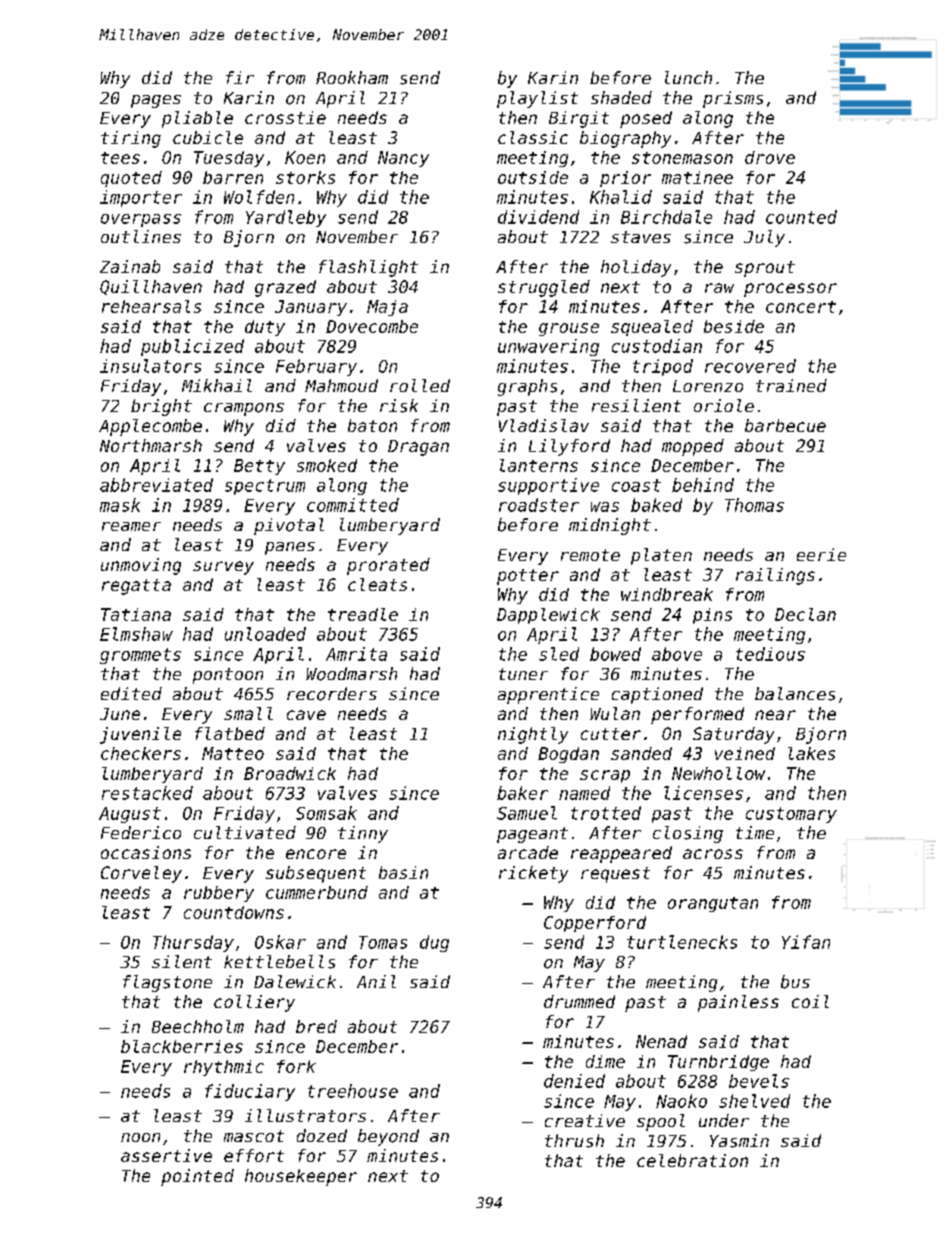 The width and height of the screenshot is (952, 1233). What do you see at coordinates (574, 1141) in the screenshot?
I see `thrush` at bounding box center [574, 1141].
